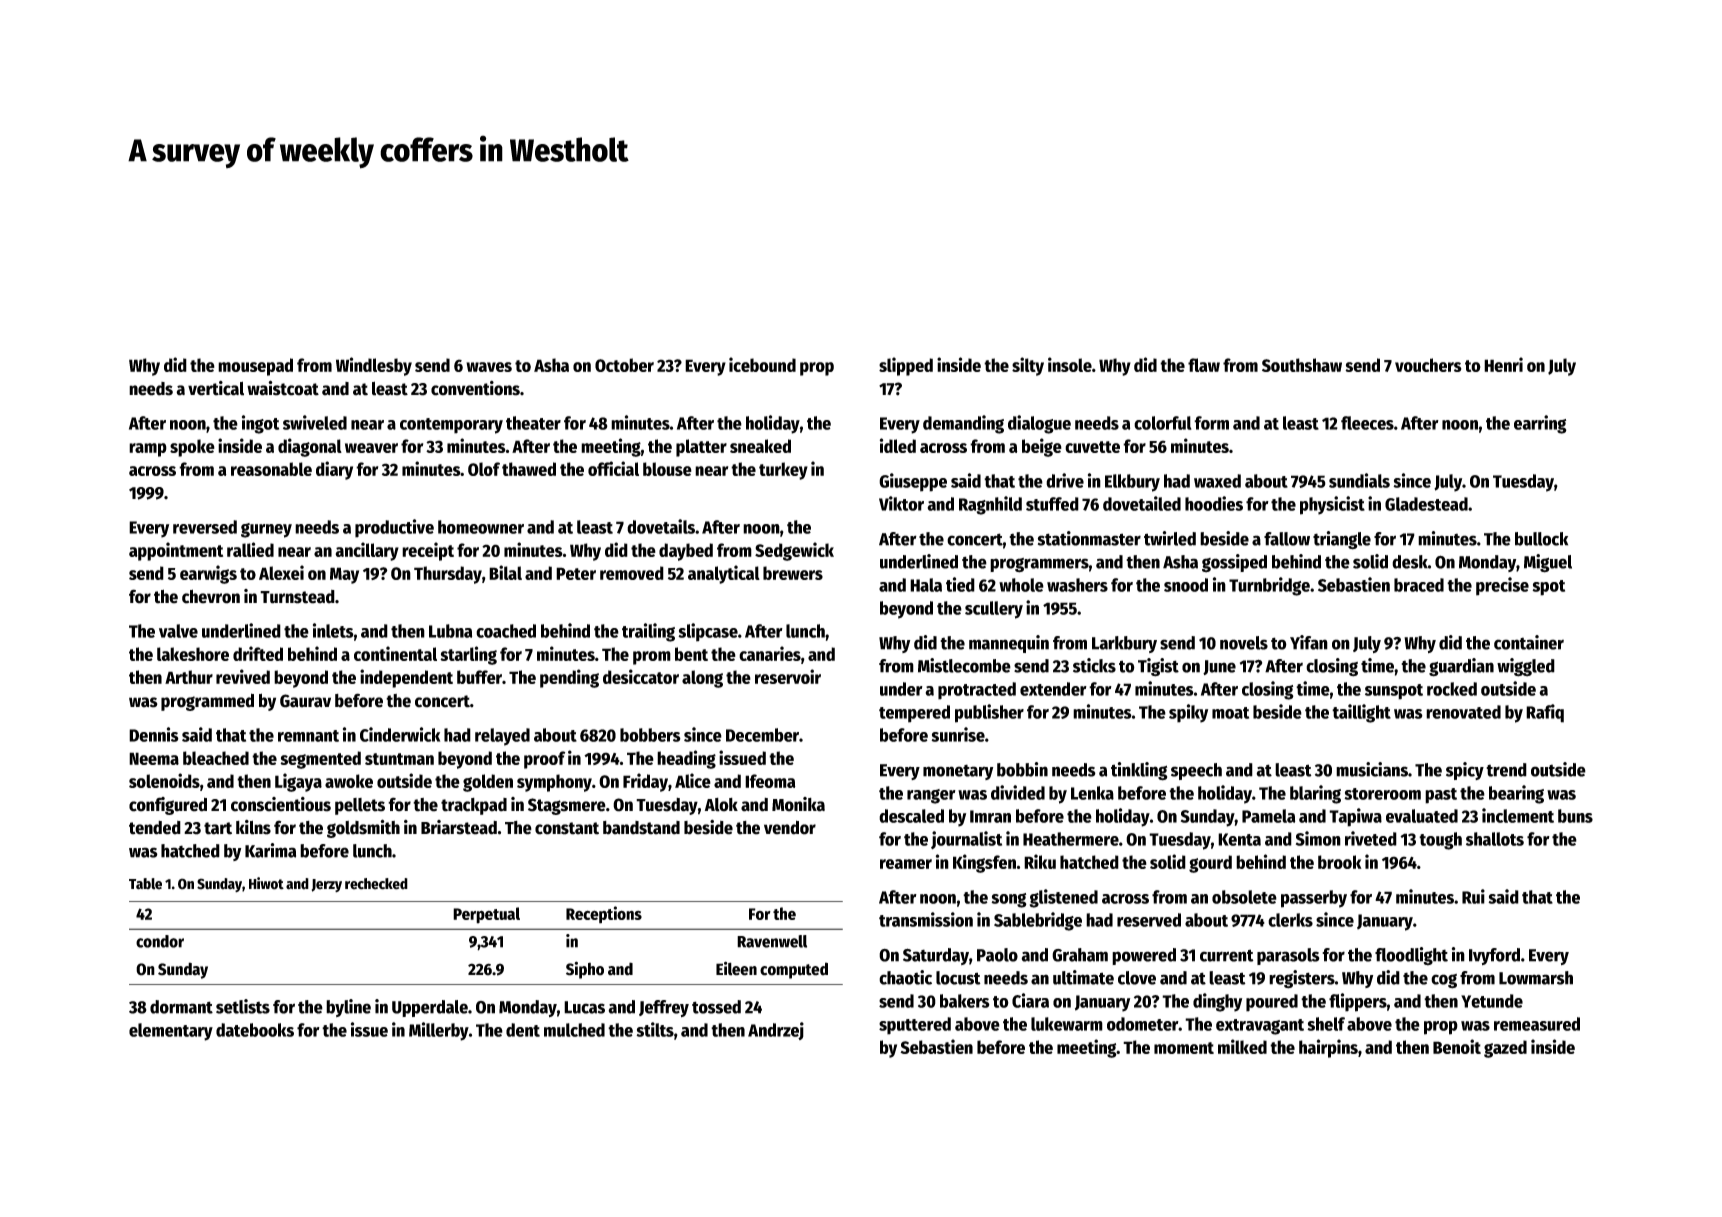 This document has height=1217, width=1722. What do you see at coordinates (164, 780) in the document?
I see `solenoids` at bounding box center [164, 780].
